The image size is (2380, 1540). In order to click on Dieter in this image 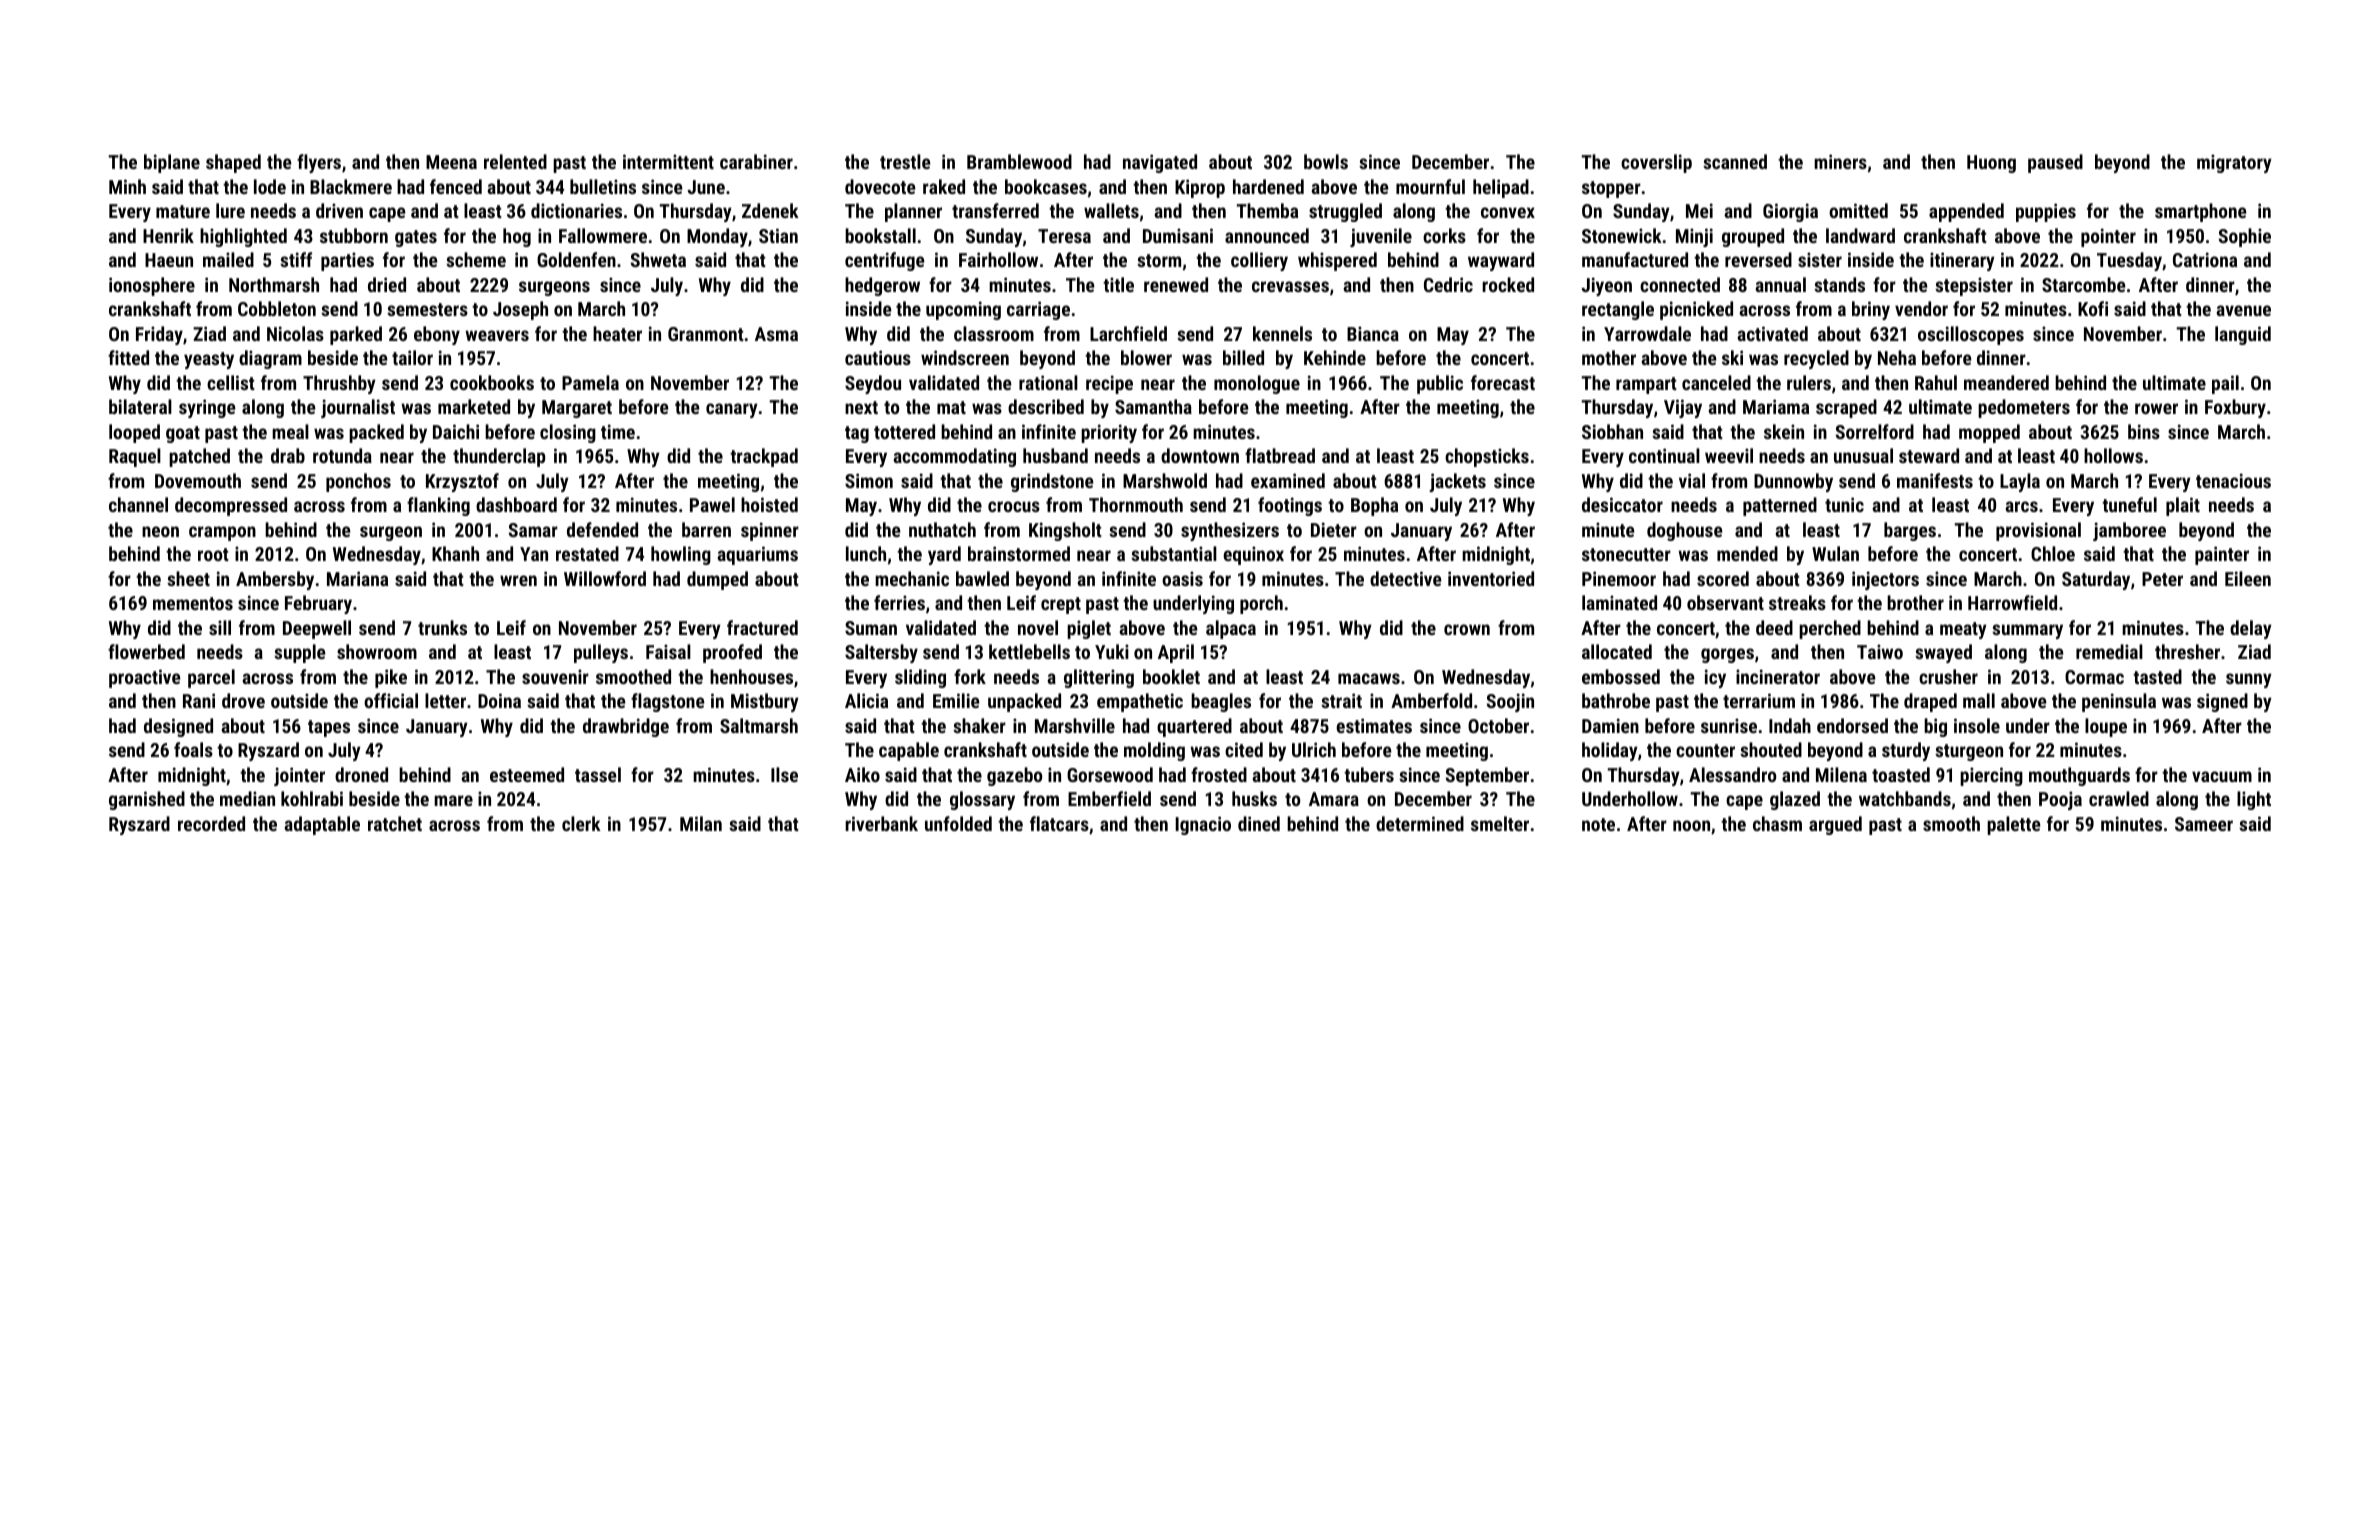, I will do `click(1334, 529)`.
